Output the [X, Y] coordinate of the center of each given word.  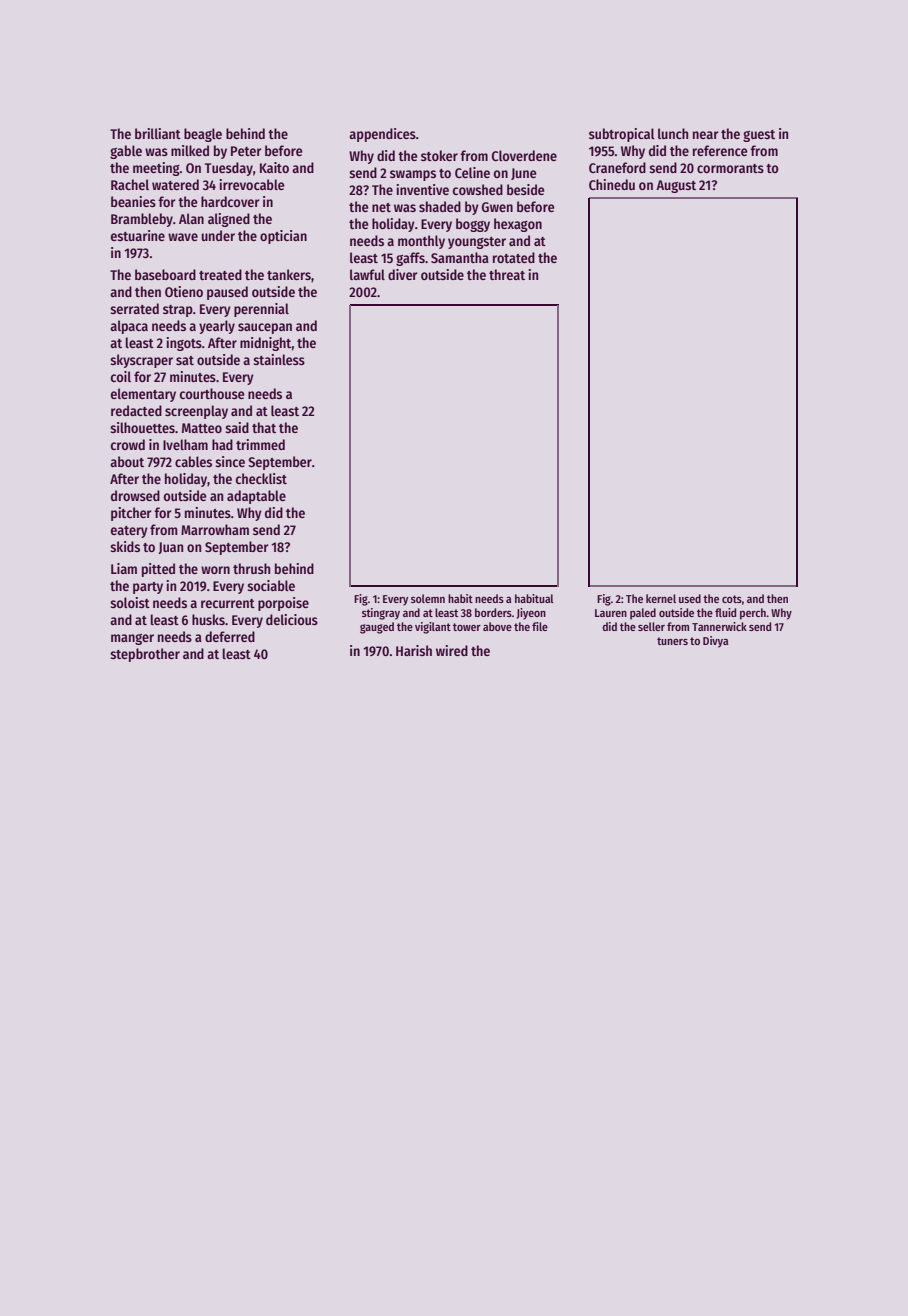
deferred [230, 636]
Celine [472, 172]
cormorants [730, 168]
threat [507, 274]
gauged [377, 628]
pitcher [131, 514]
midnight [266, 344]
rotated [514, 257]
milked [190, 150]
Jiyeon [531, 614]
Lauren [611, 613]
